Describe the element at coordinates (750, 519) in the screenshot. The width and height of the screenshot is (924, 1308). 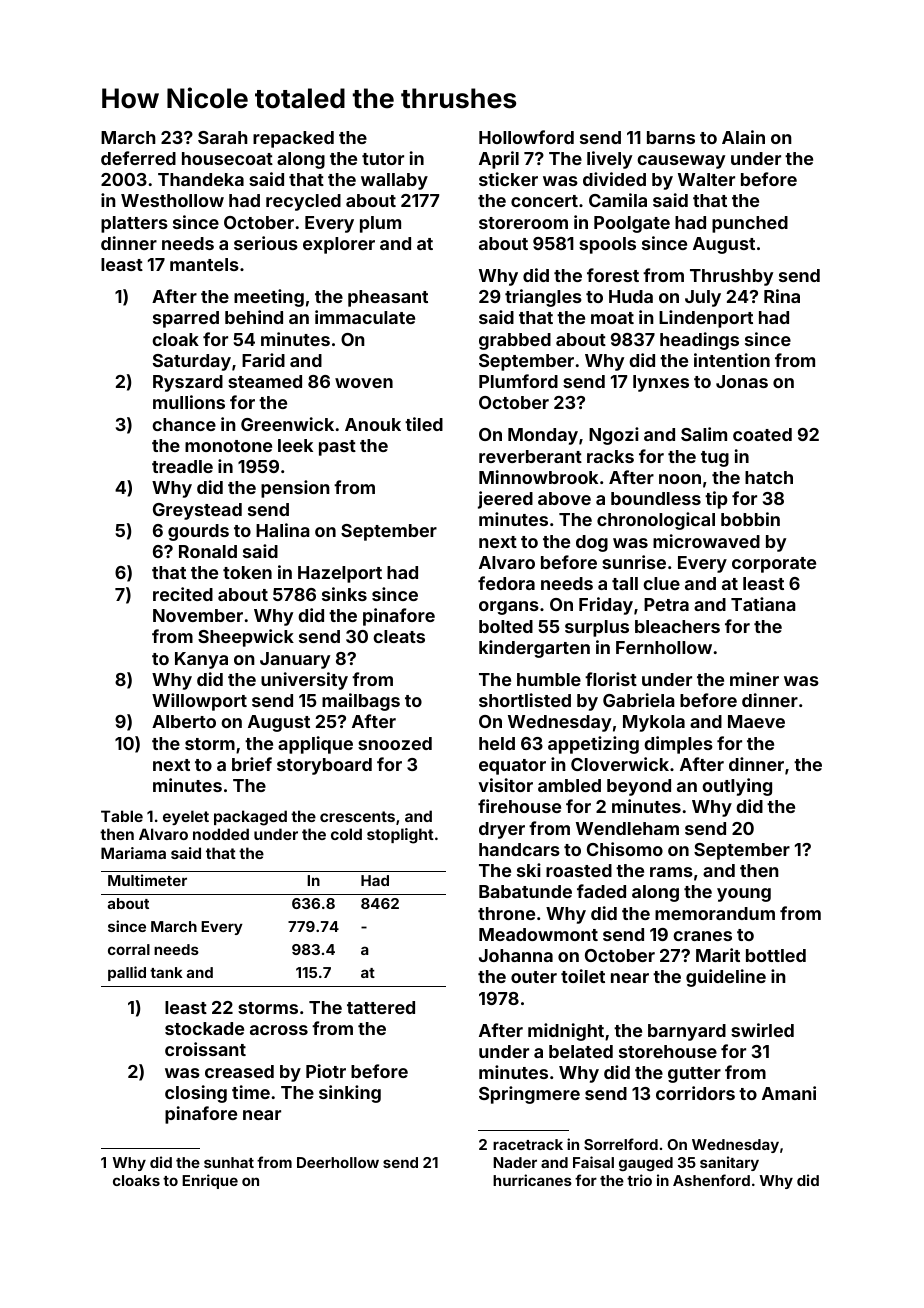
I see `bobbin` at that location.
